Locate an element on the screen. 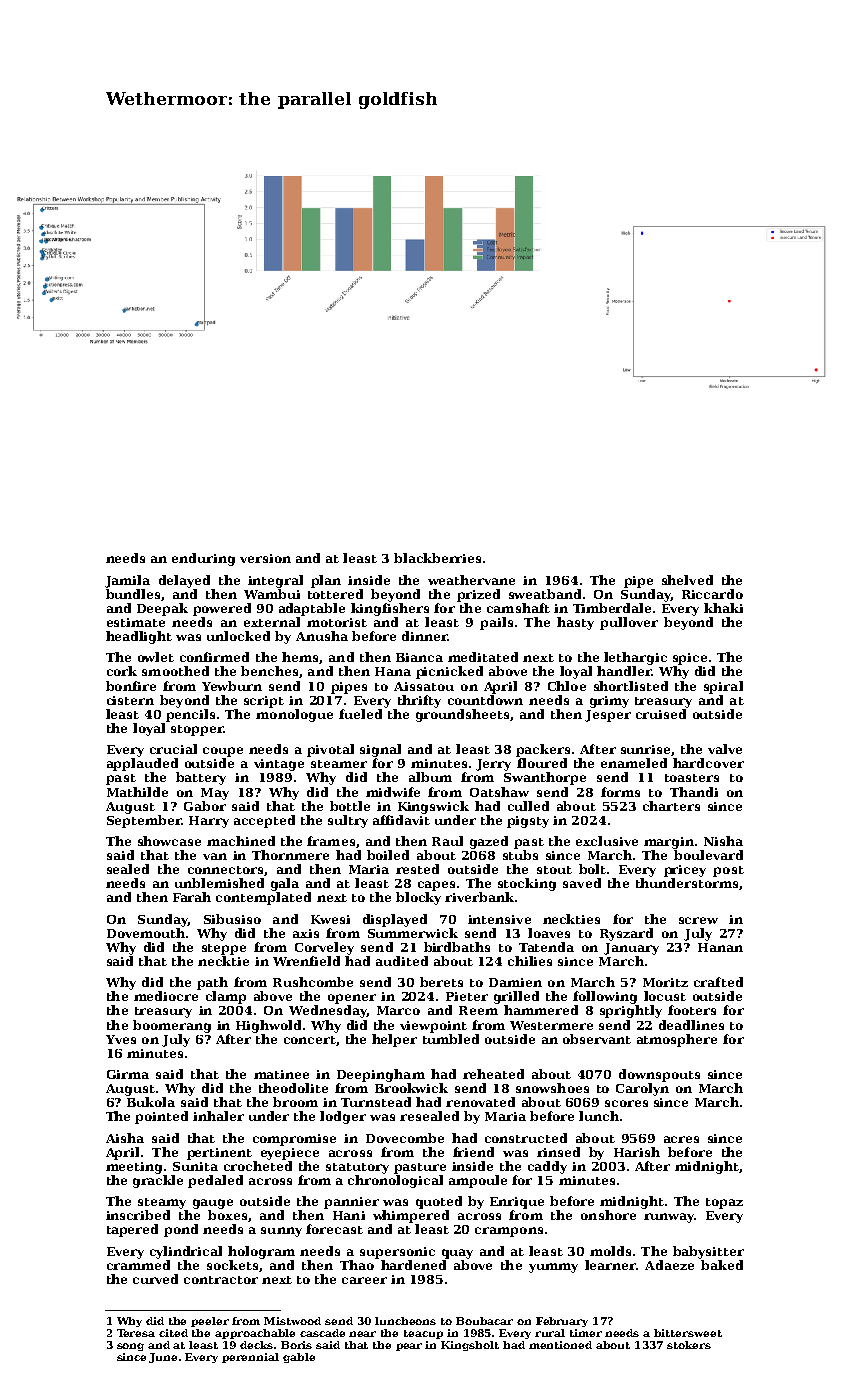 Image resolution: width=849 pixels, height=1400 pixels. valve is located at coordinates (725, 749).
